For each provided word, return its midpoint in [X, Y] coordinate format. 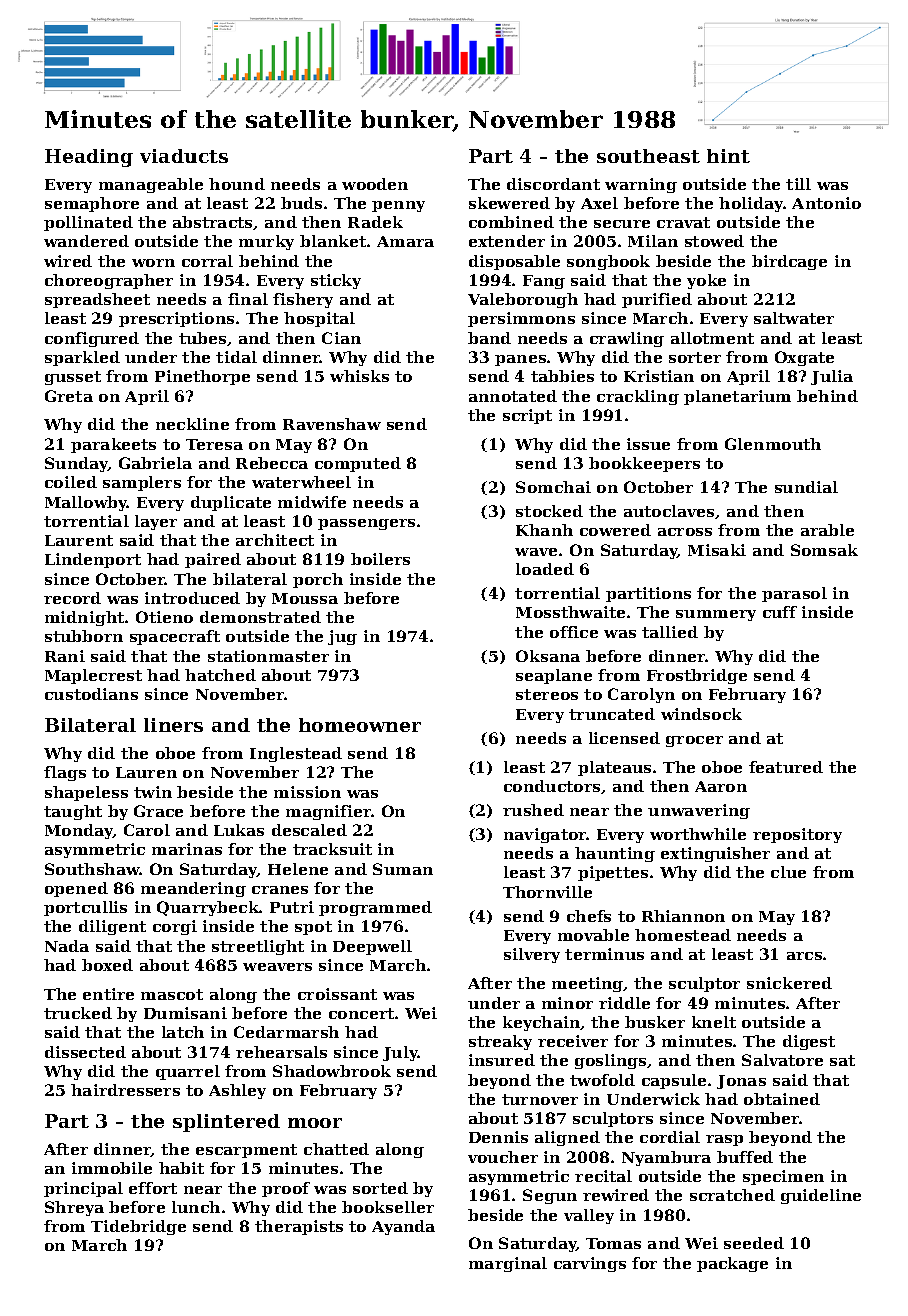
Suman [403, 869]
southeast [648, 156]
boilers [380, 559]
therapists [299, 1227]
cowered [615, 530]
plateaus [614, 768]
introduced [192, 598]
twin [153, 792]
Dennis [498, 1137]
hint [728, 156]
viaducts [184, 156]
